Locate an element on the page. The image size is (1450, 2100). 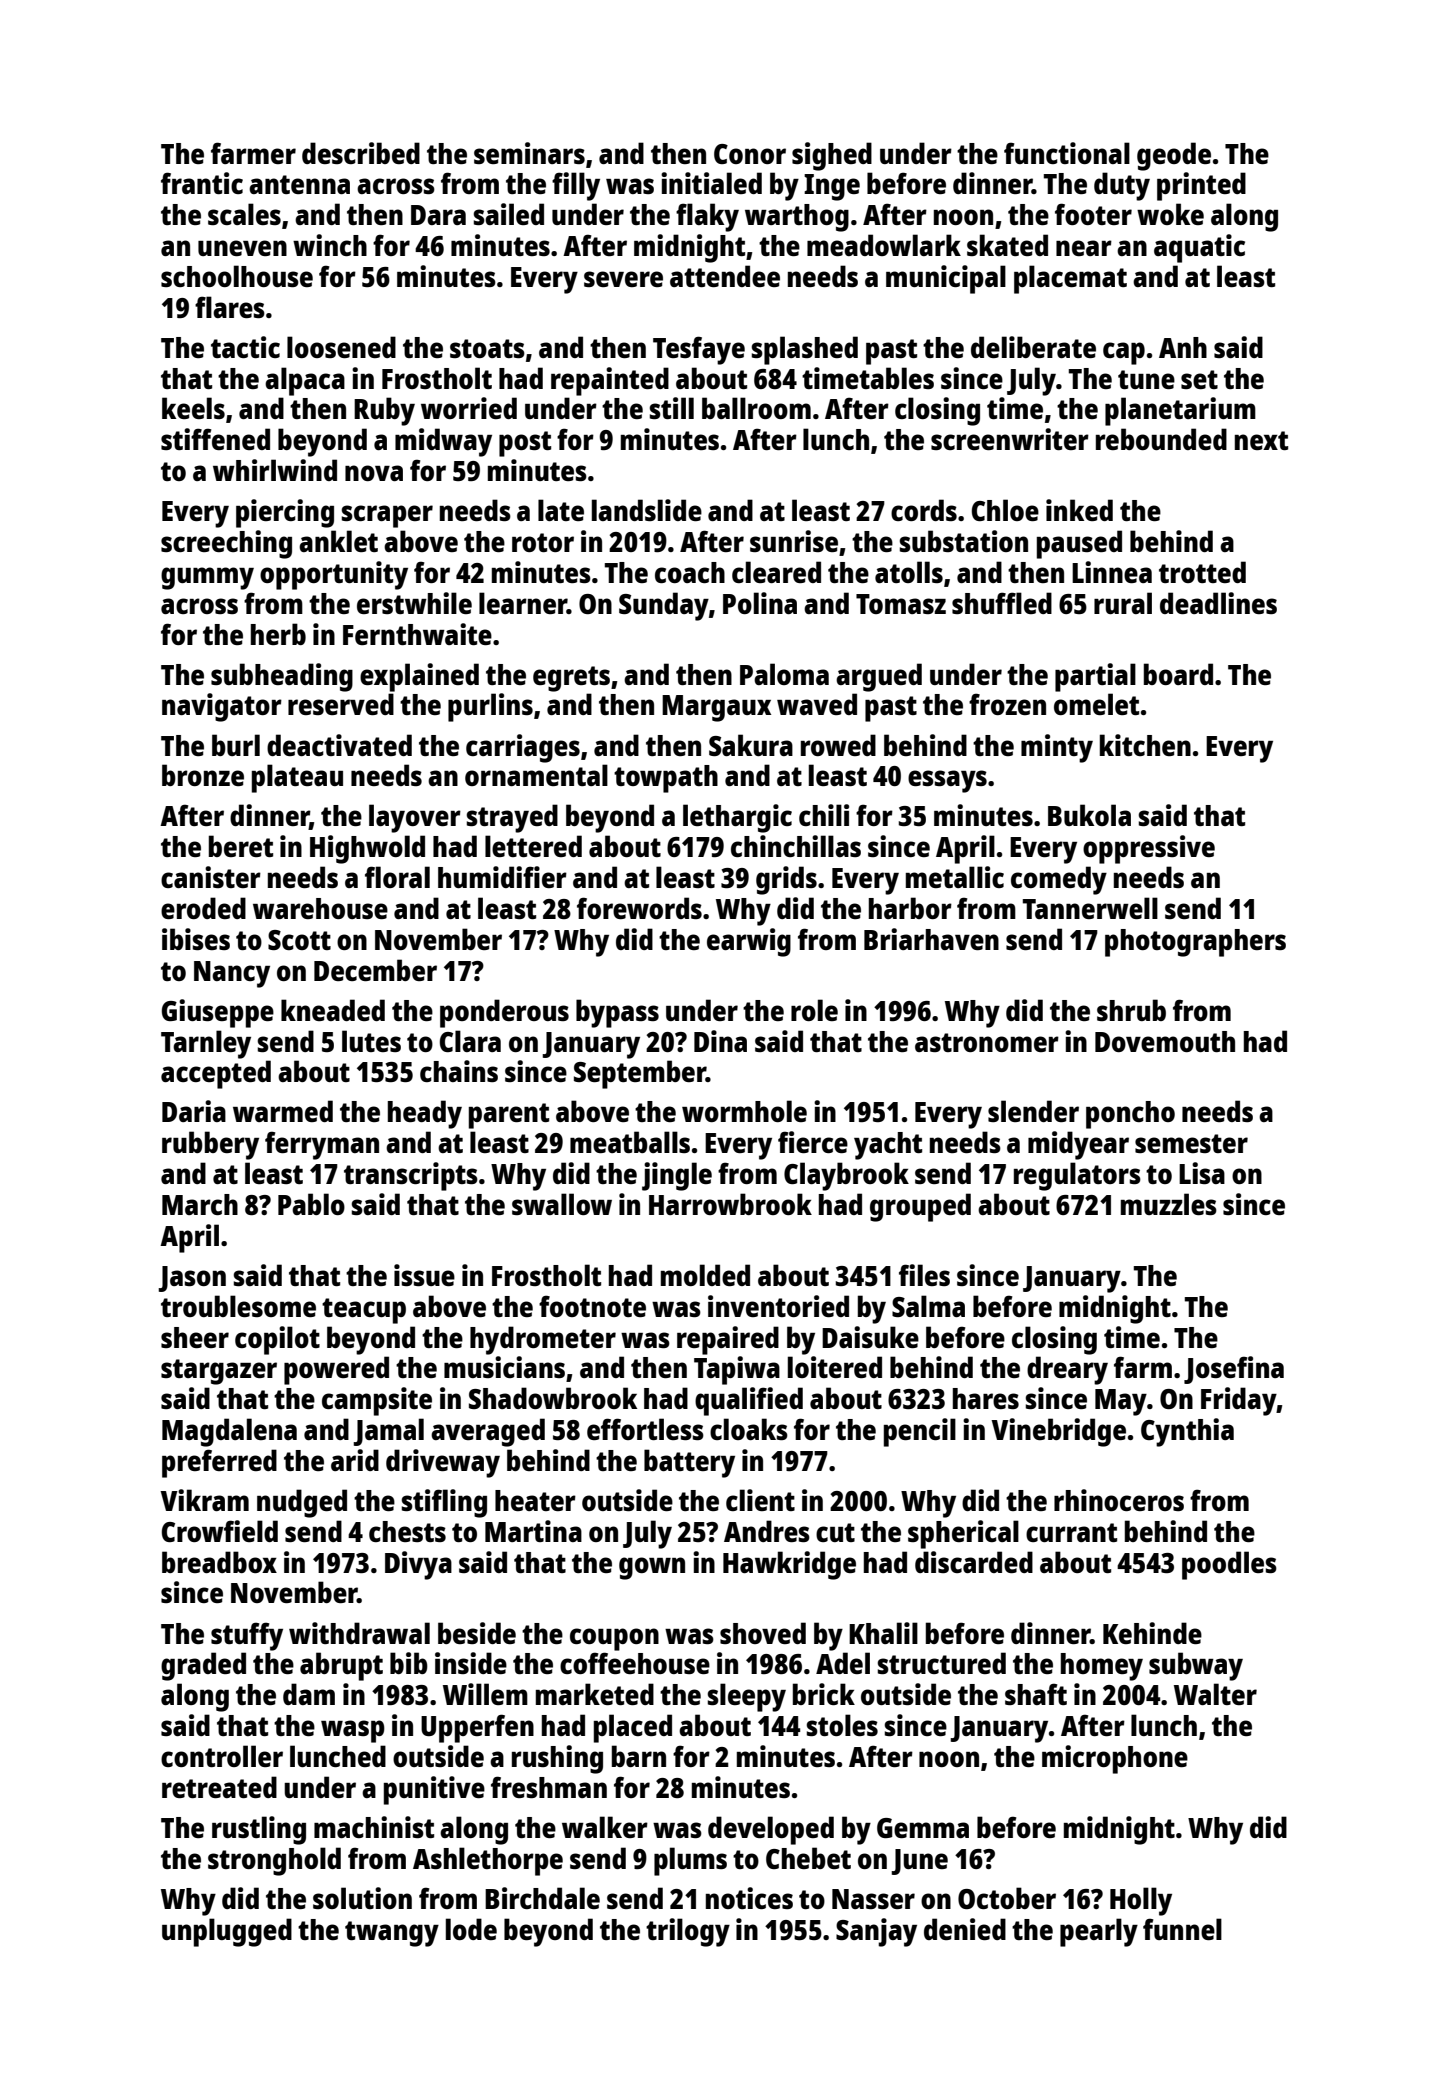
lode is located at coordinates (471, 1929).
